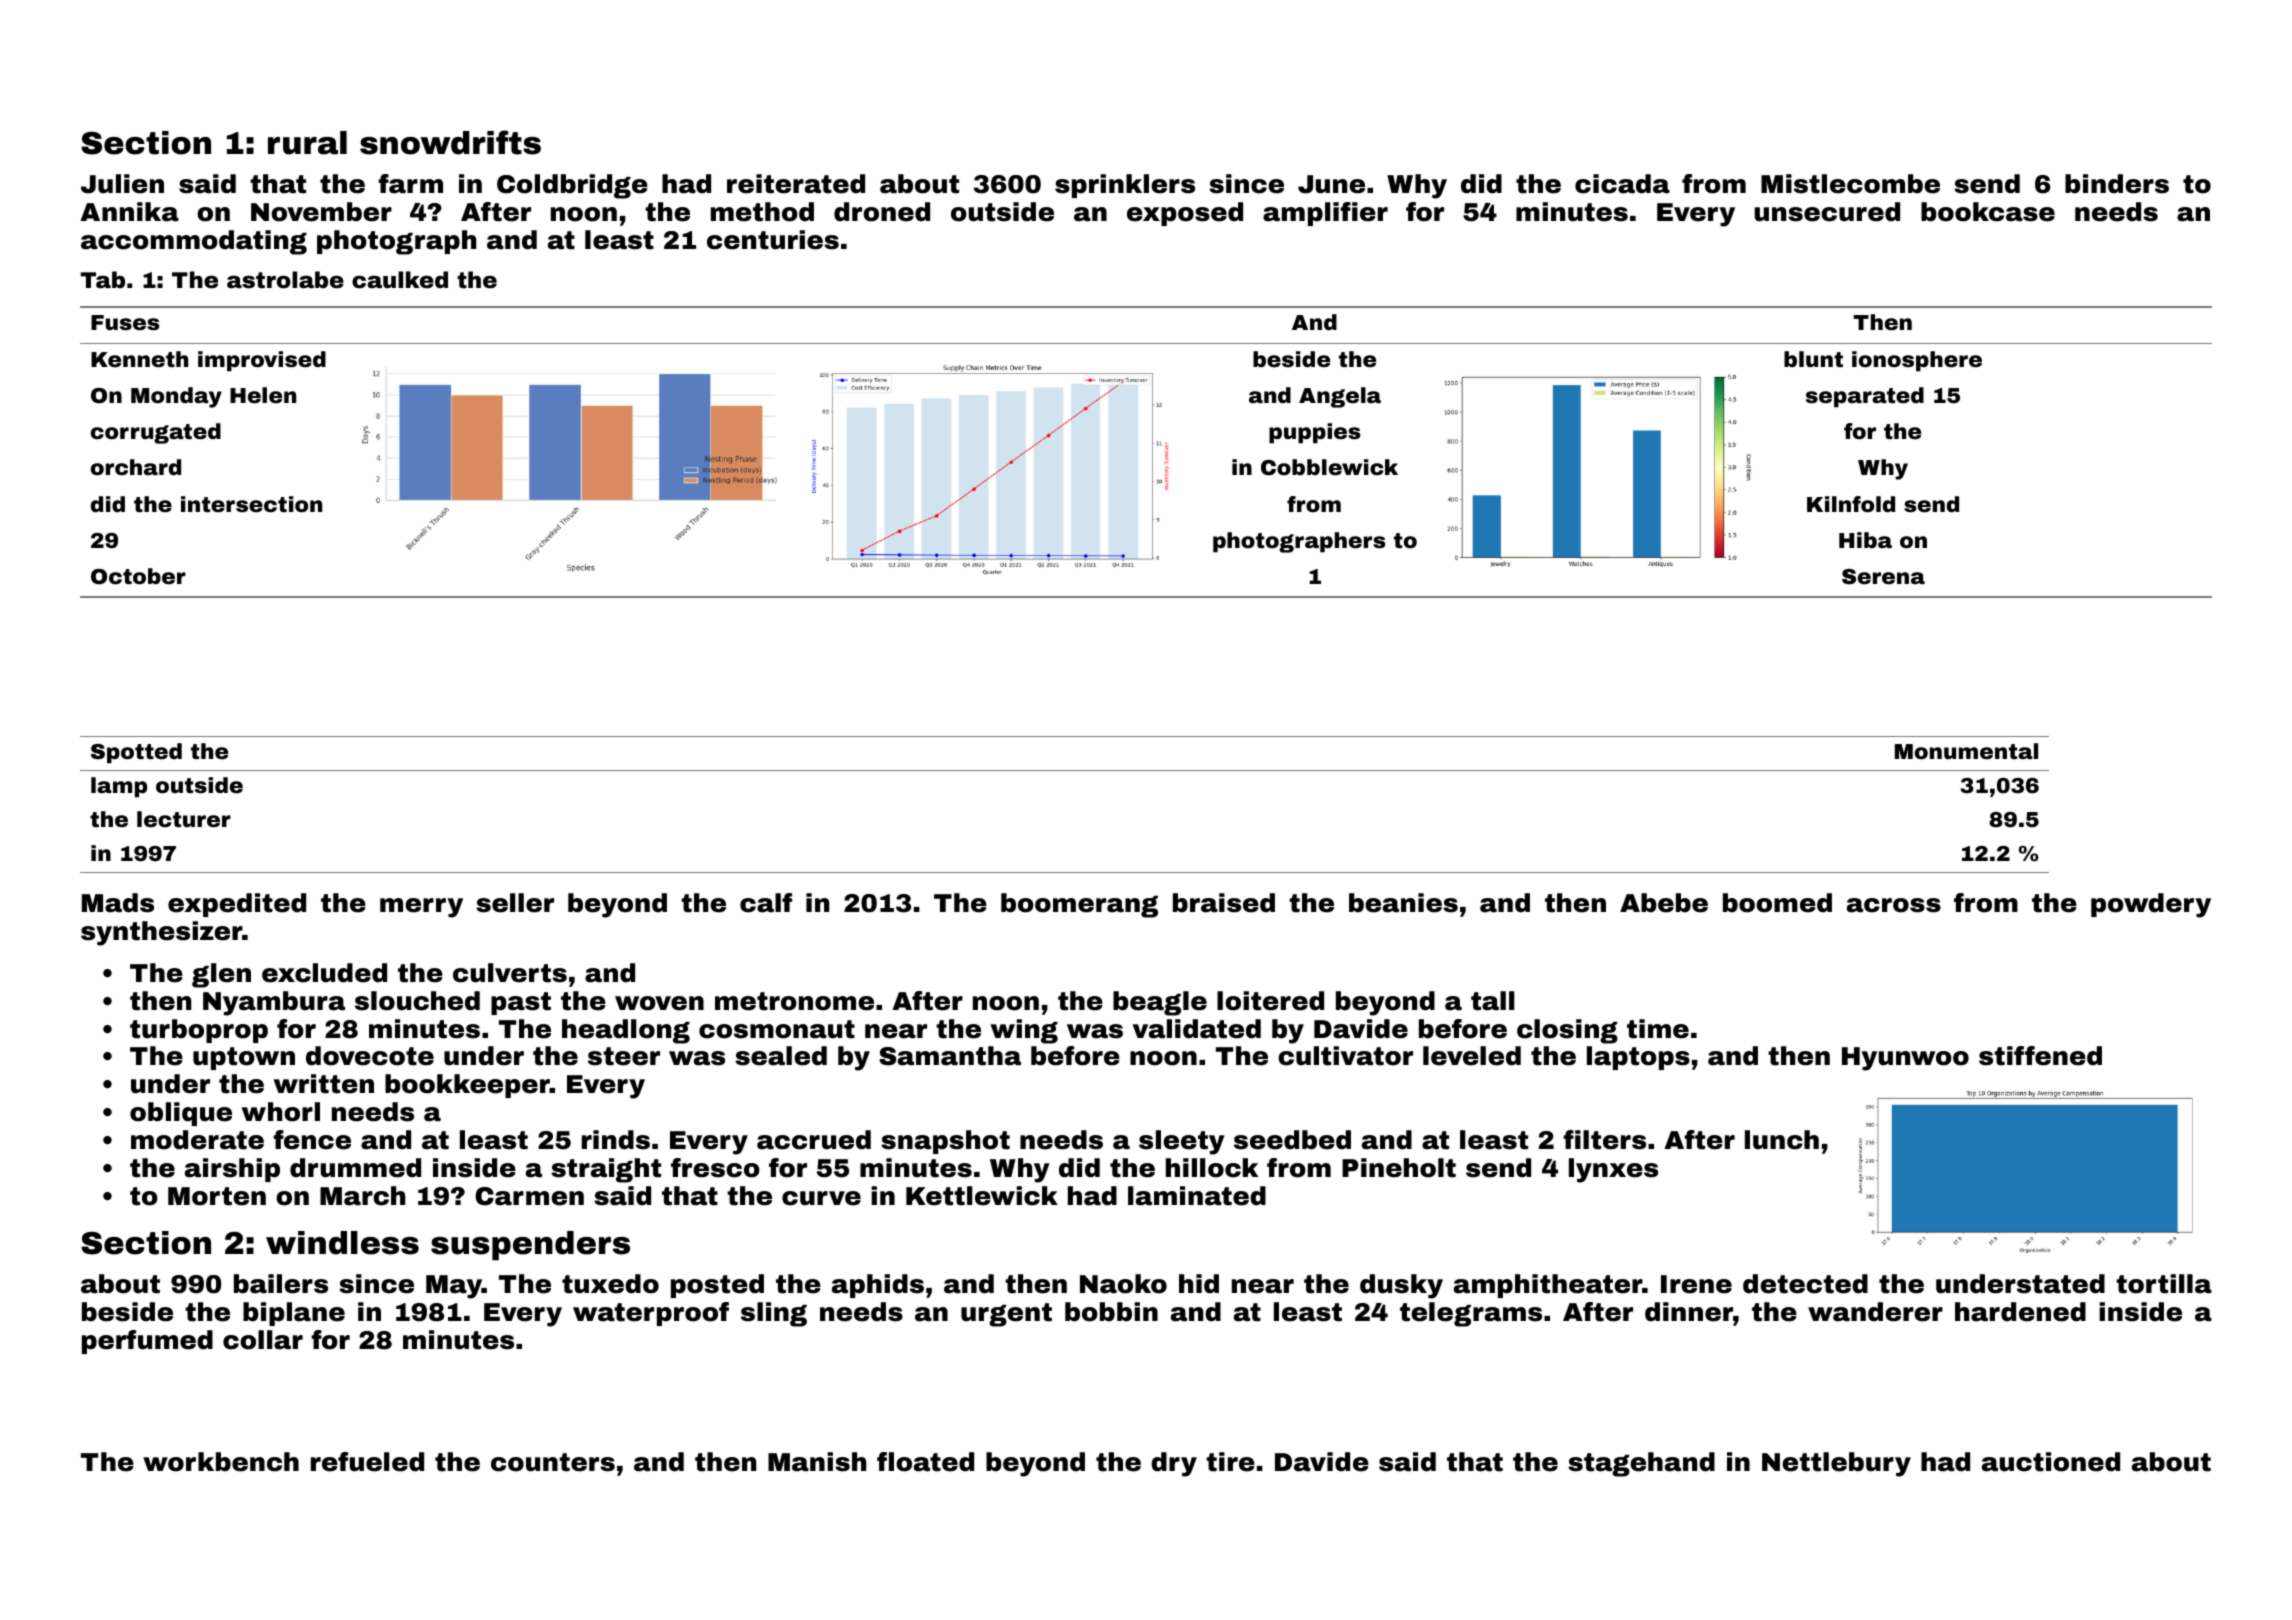 This screenshot has height=1620, width=2292. I want to click on sprinklers, so click(1125, 186).
